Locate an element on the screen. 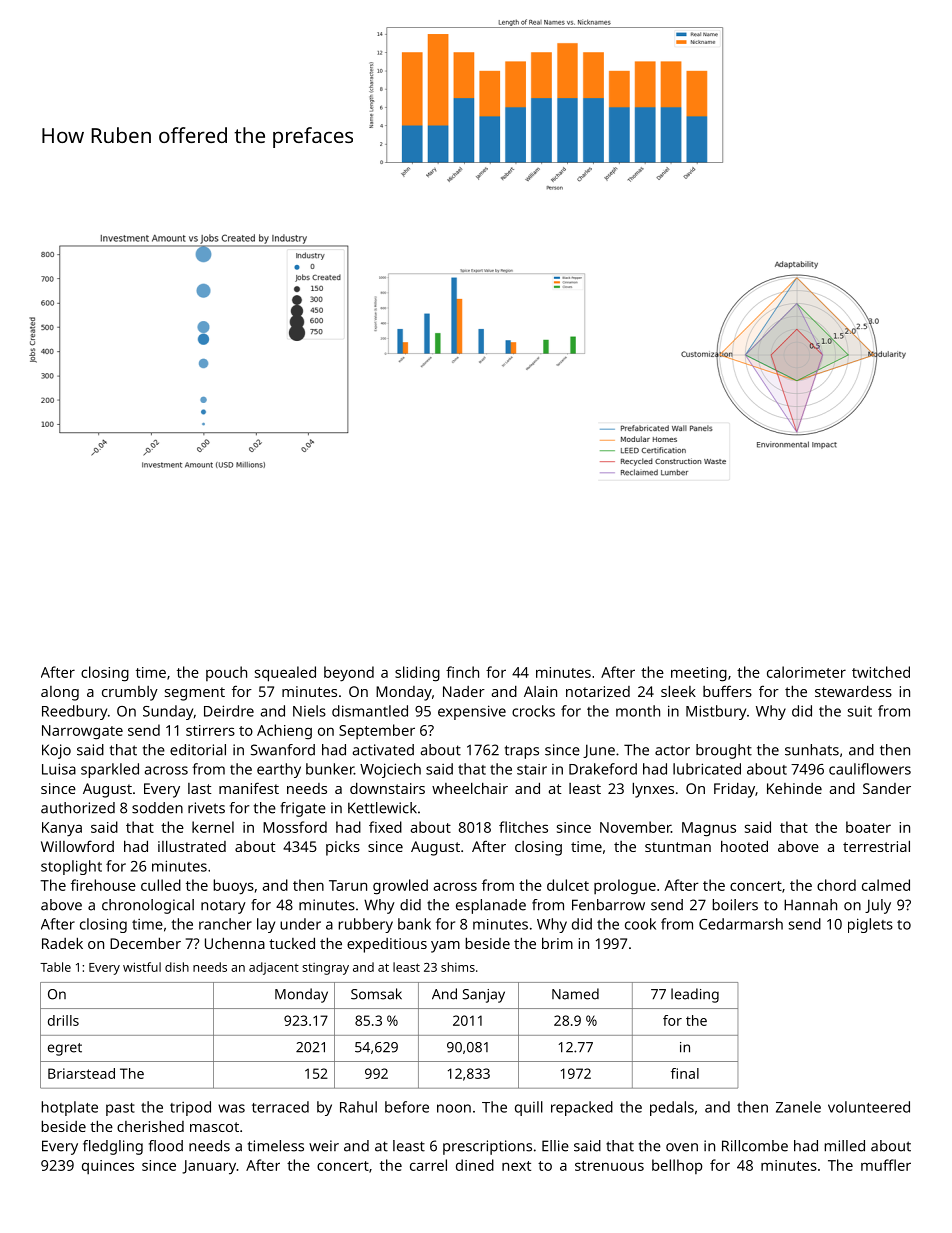  piglets is located at coordinates (870, 925).
